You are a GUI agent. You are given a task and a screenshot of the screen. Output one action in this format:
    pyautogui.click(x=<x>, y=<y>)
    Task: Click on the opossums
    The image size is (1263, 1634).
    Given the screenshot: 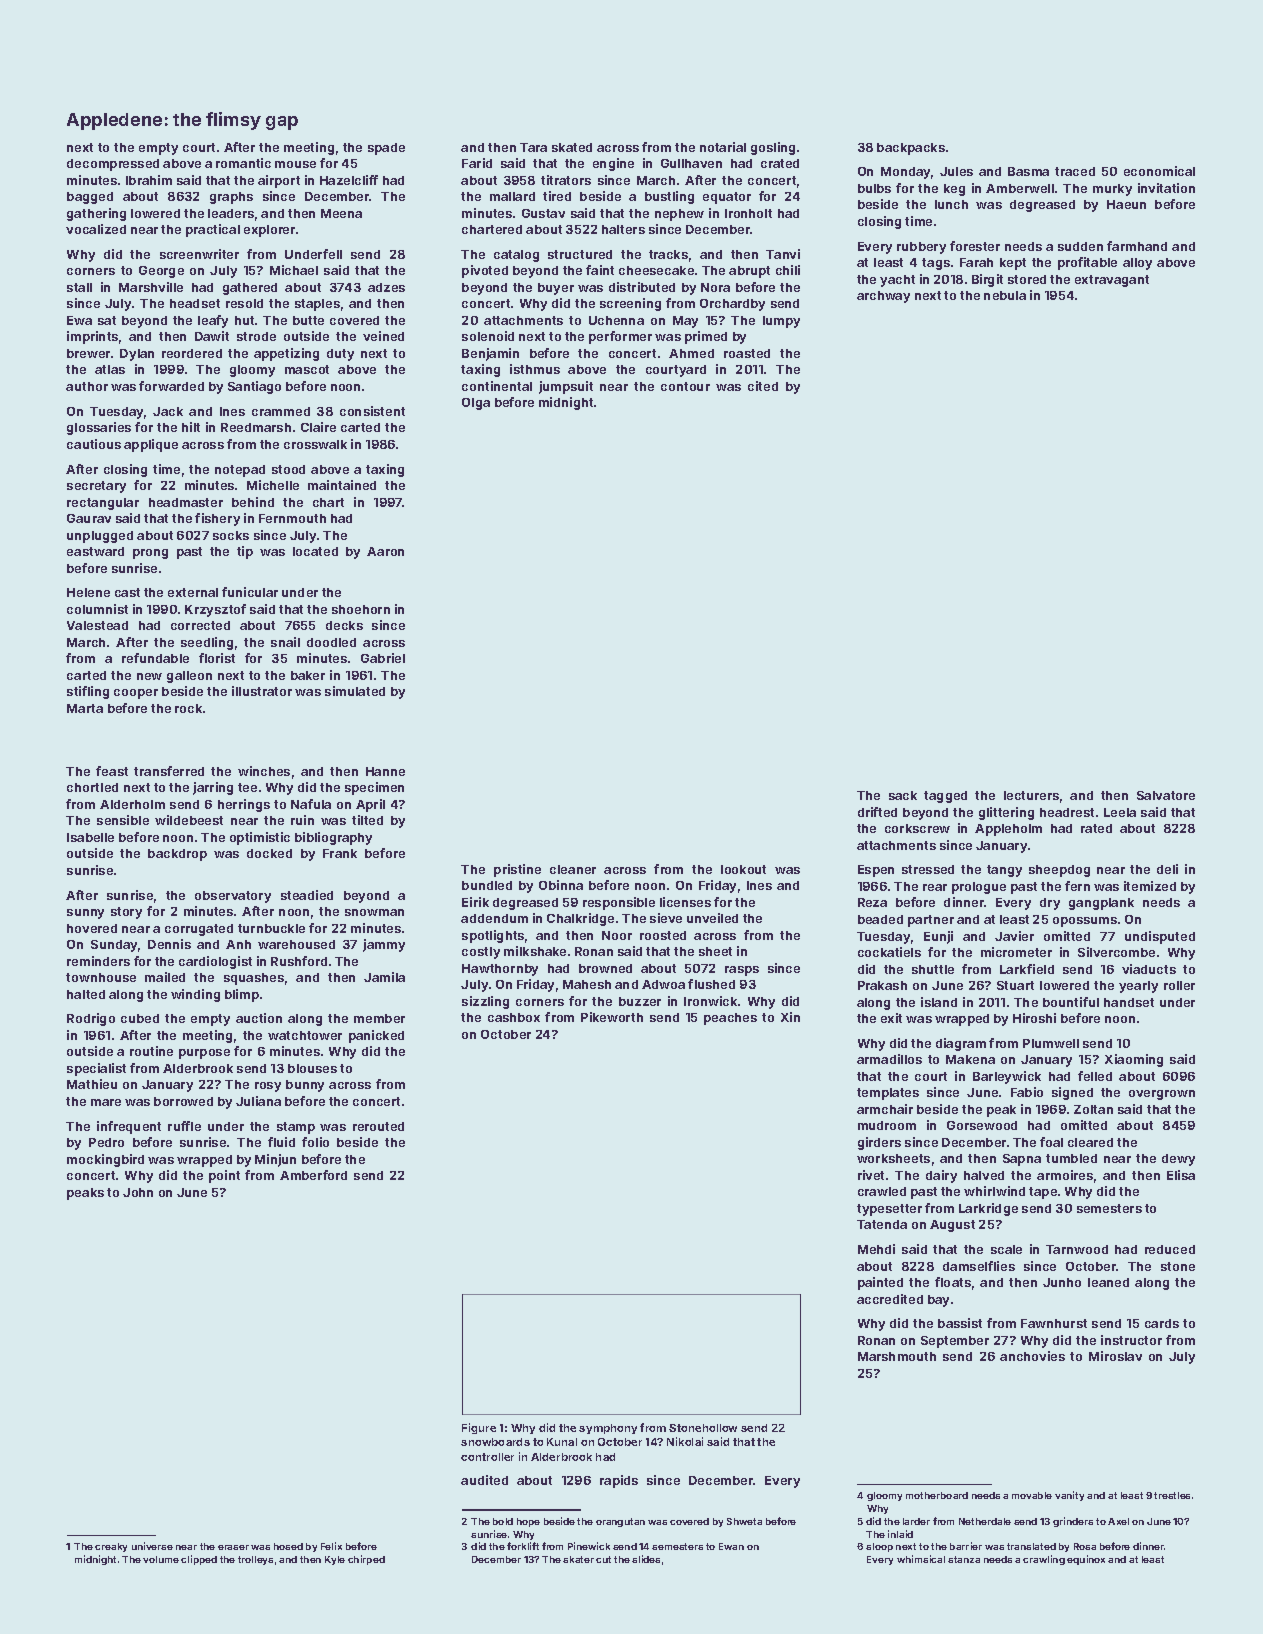 What is the action you would take?
    pyautogui.click(x=1085, y=922)
